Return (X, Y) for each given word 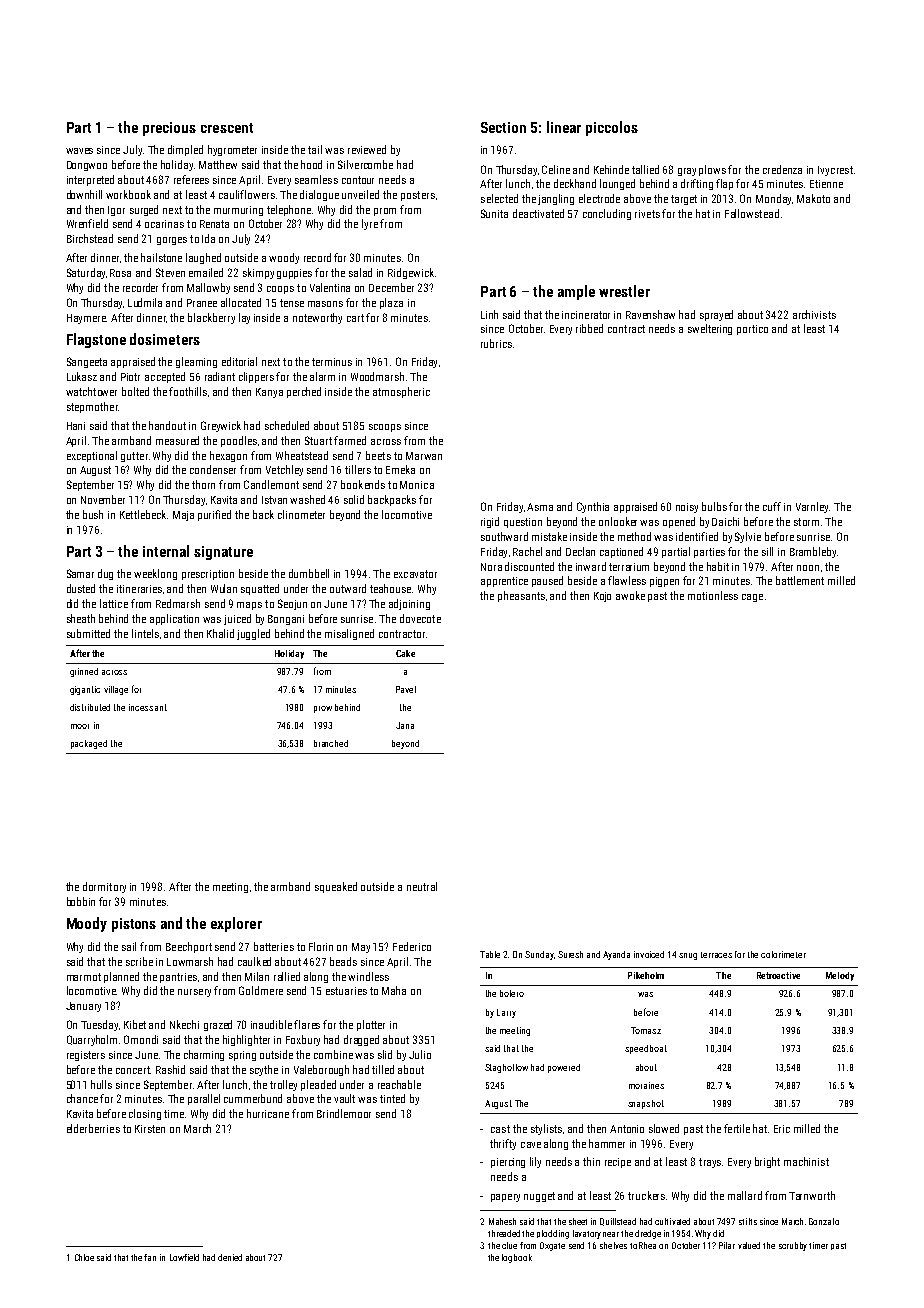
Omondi (141, 1039)
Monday (773, 199)
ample (576, 292)
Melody (840, 976)
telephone (289, 210)
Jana (405, 725)
